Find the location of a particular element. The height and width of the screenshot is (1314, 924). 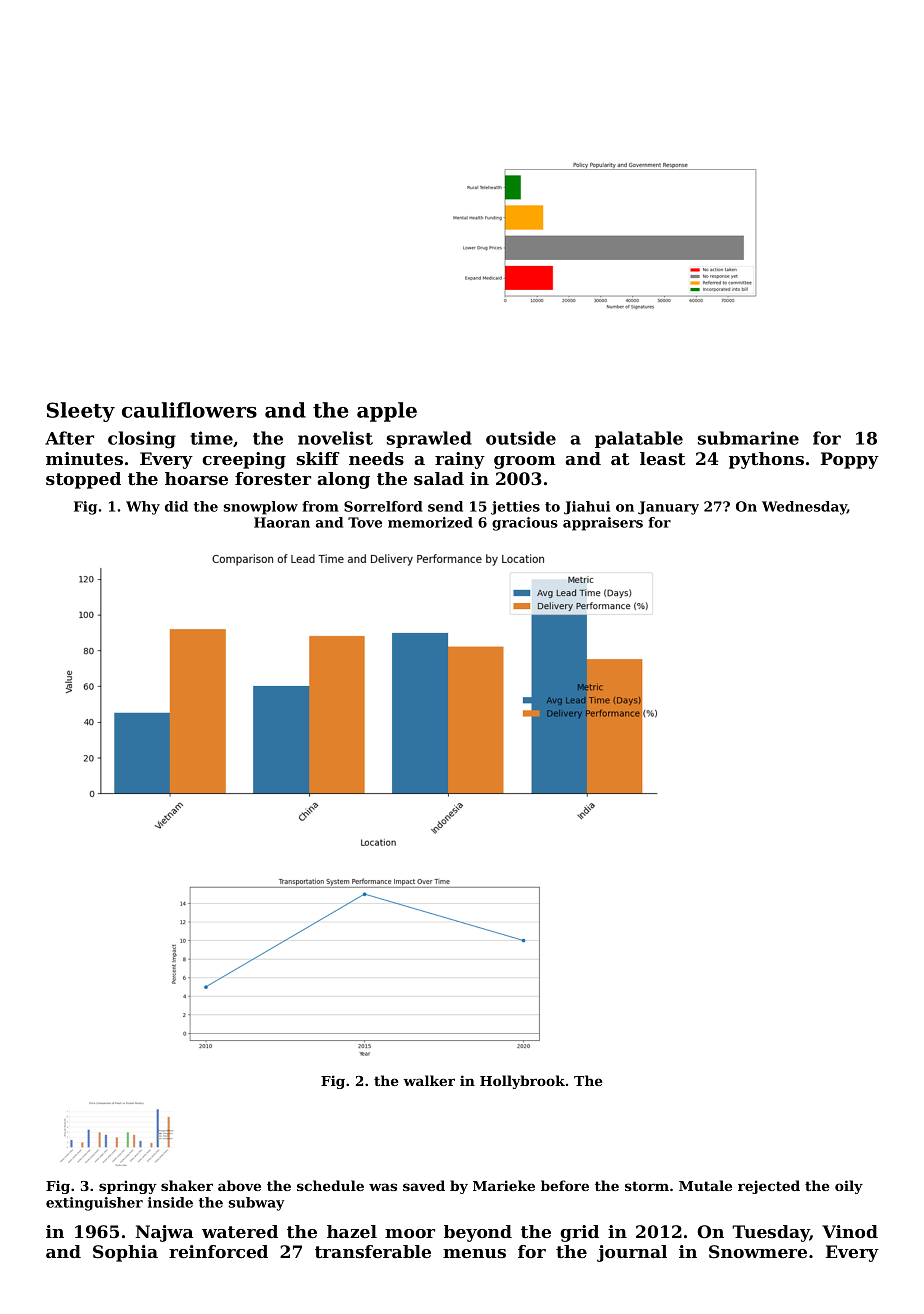

extinguisher is located at coordinates (94, 1204).
